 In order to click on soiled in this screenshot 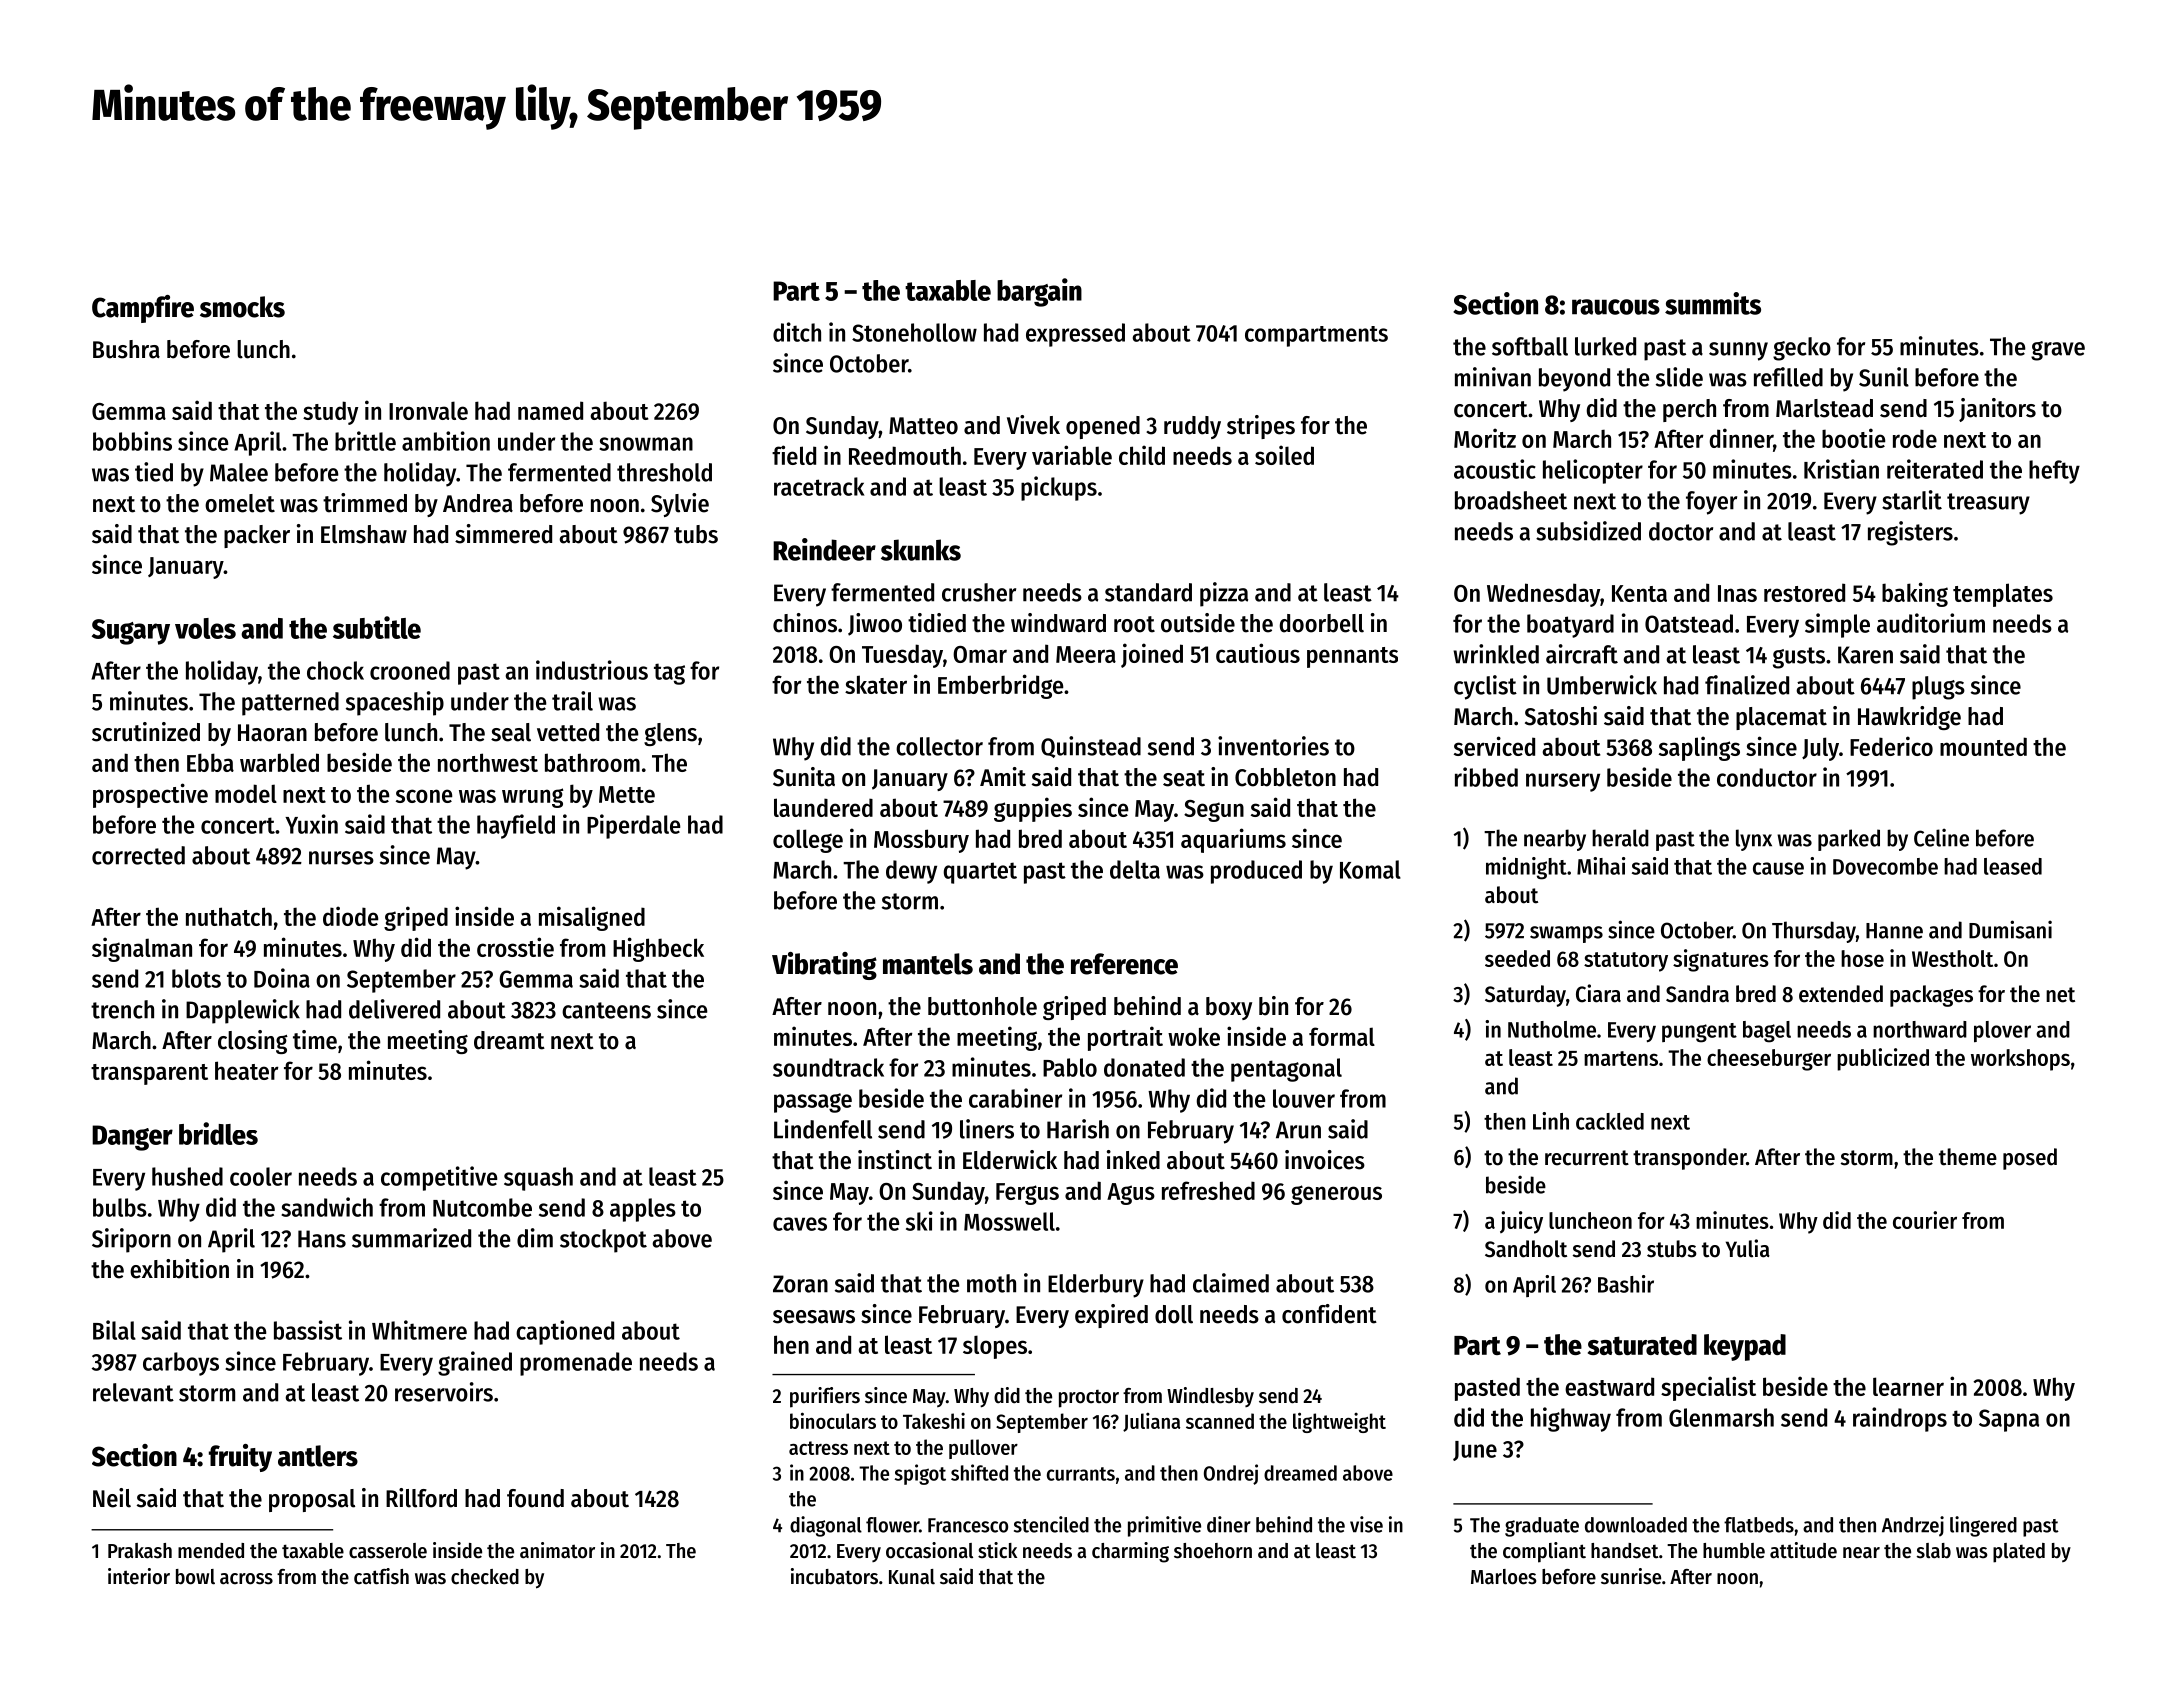, I will do `click(1284, 455)`.
